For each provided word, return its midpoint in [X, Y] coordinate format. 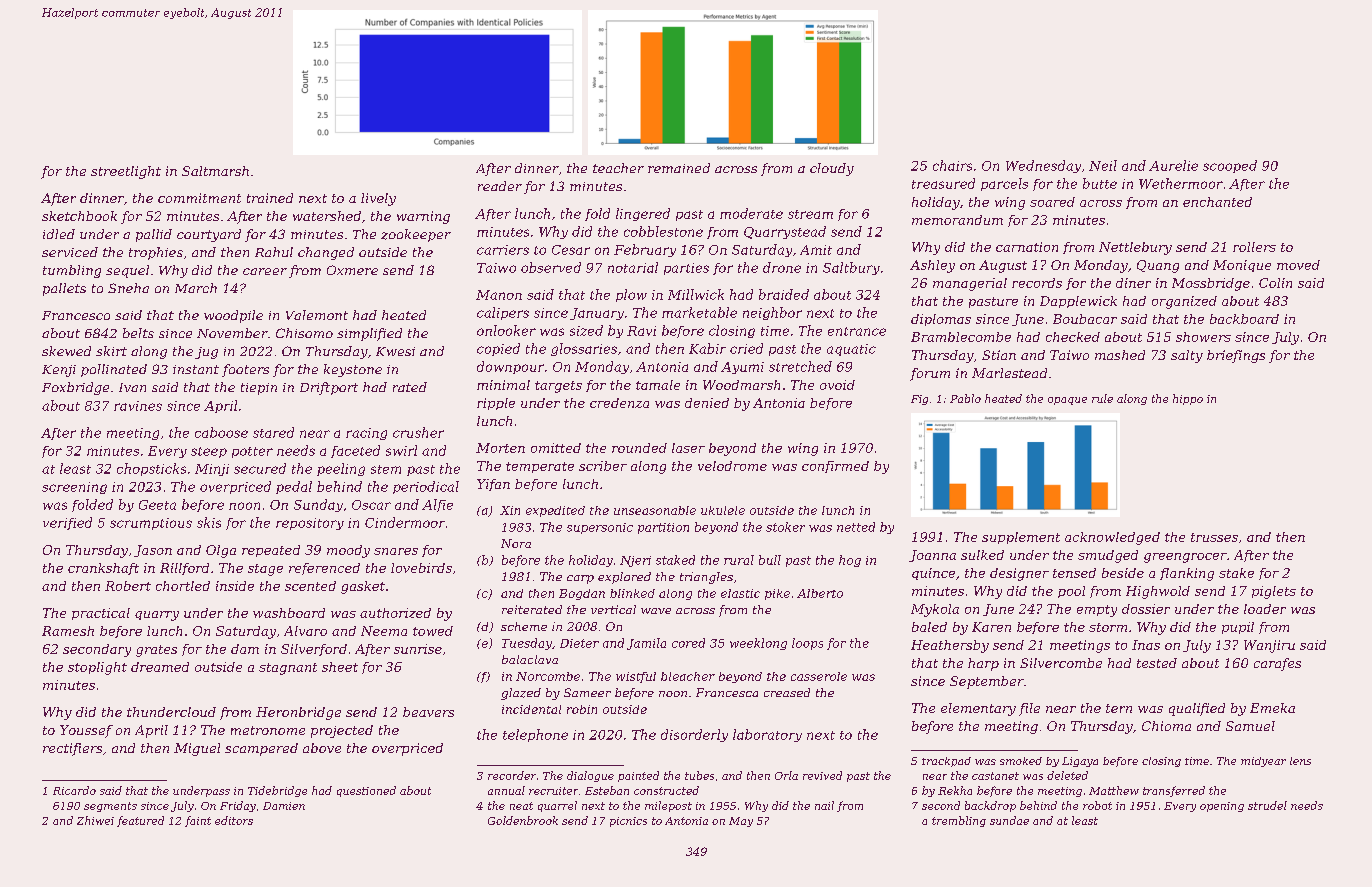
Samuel [1250, 726]
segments [110, 807]
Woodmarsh [741, 385]
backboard [1244, 319]
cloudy [832, 169]
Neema [384, 631]
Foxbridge [75, 388]
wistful [636, 677]
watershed [327, 216]
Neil [1103, 165]
